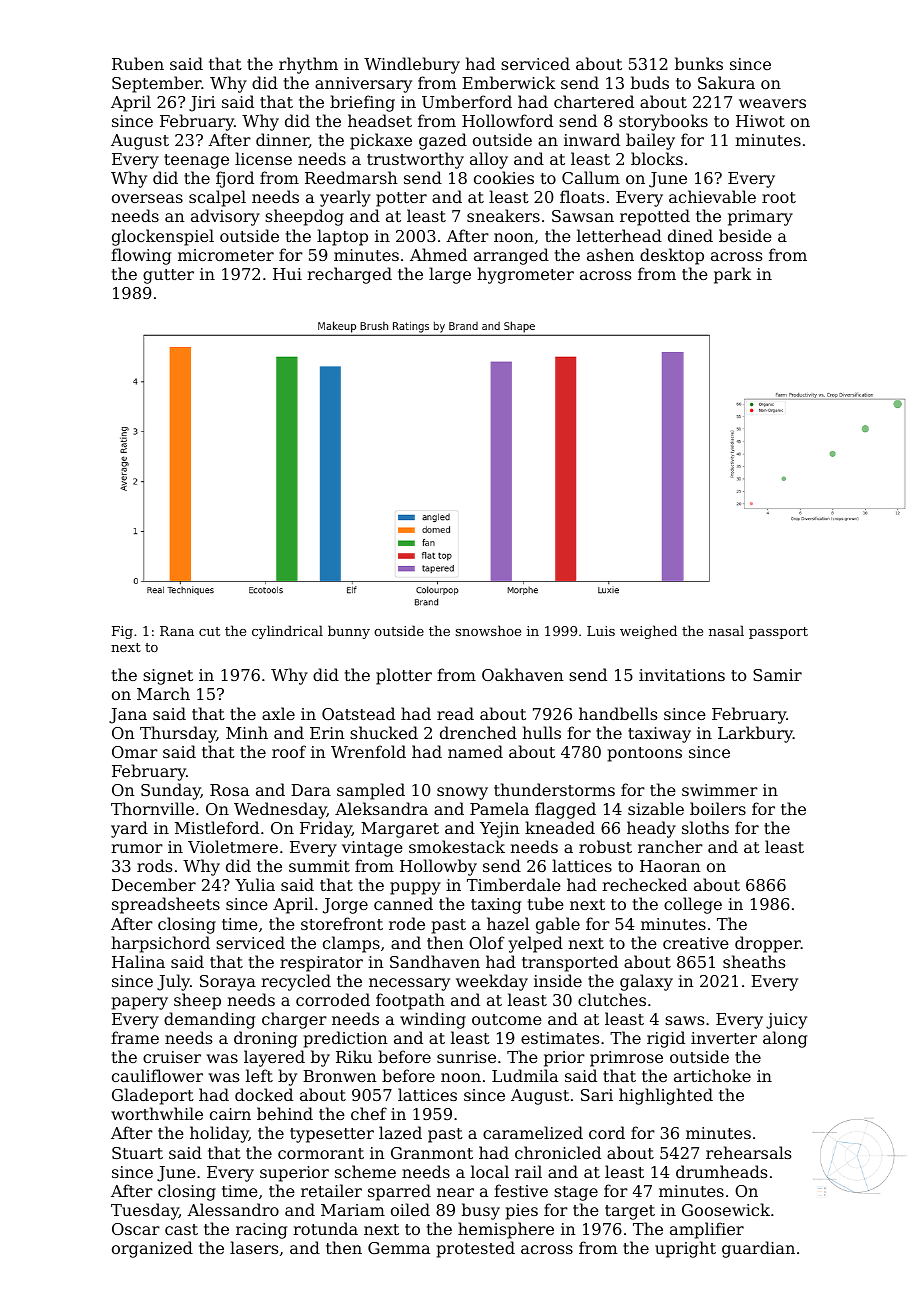 Image resolution: width=924 pixels, height=1308 pixels. I want to click on large, so click(450, 275).
